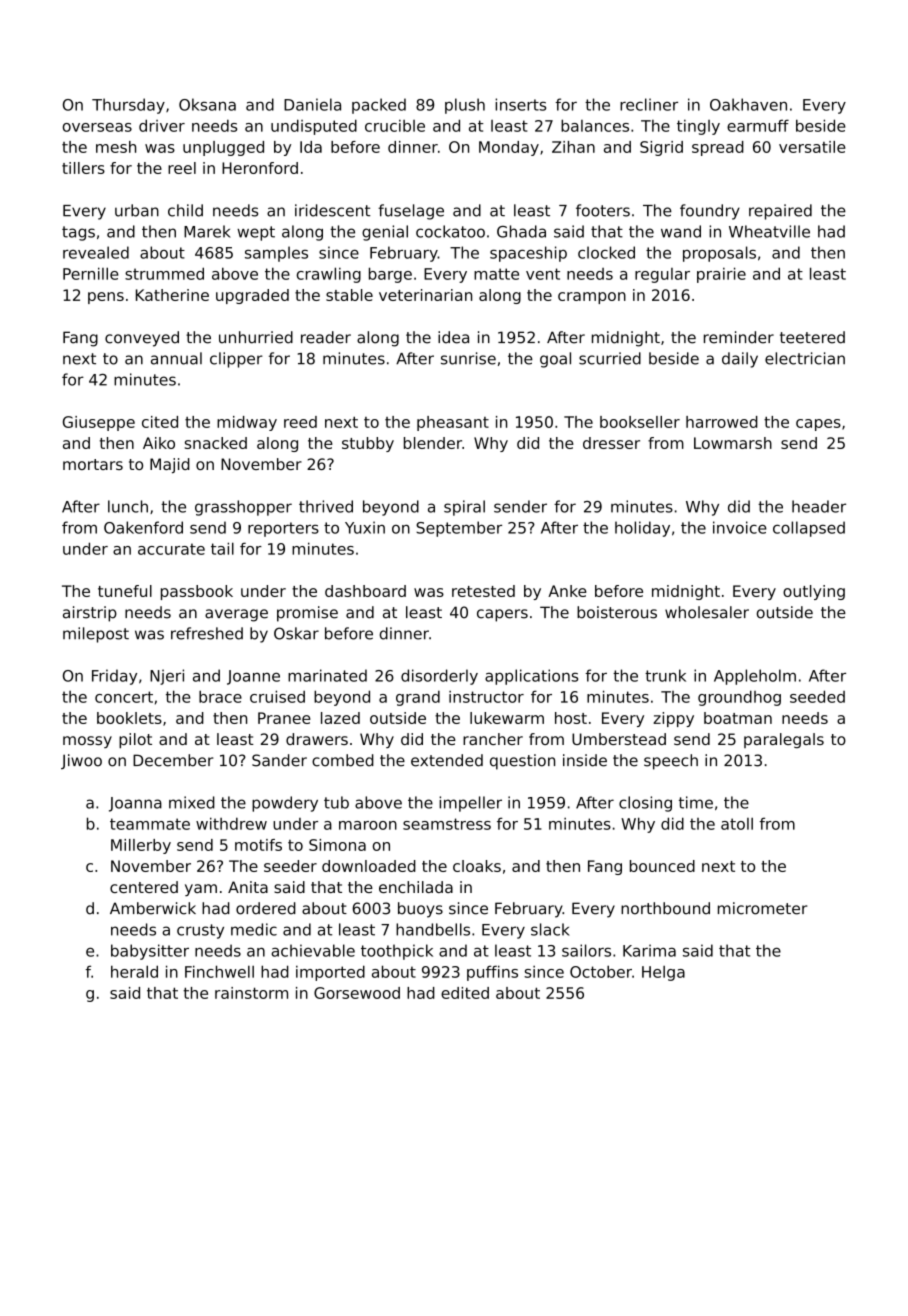 This screenshot has height=1316, width=908. I want to click on Sander, so click(279, 760).
